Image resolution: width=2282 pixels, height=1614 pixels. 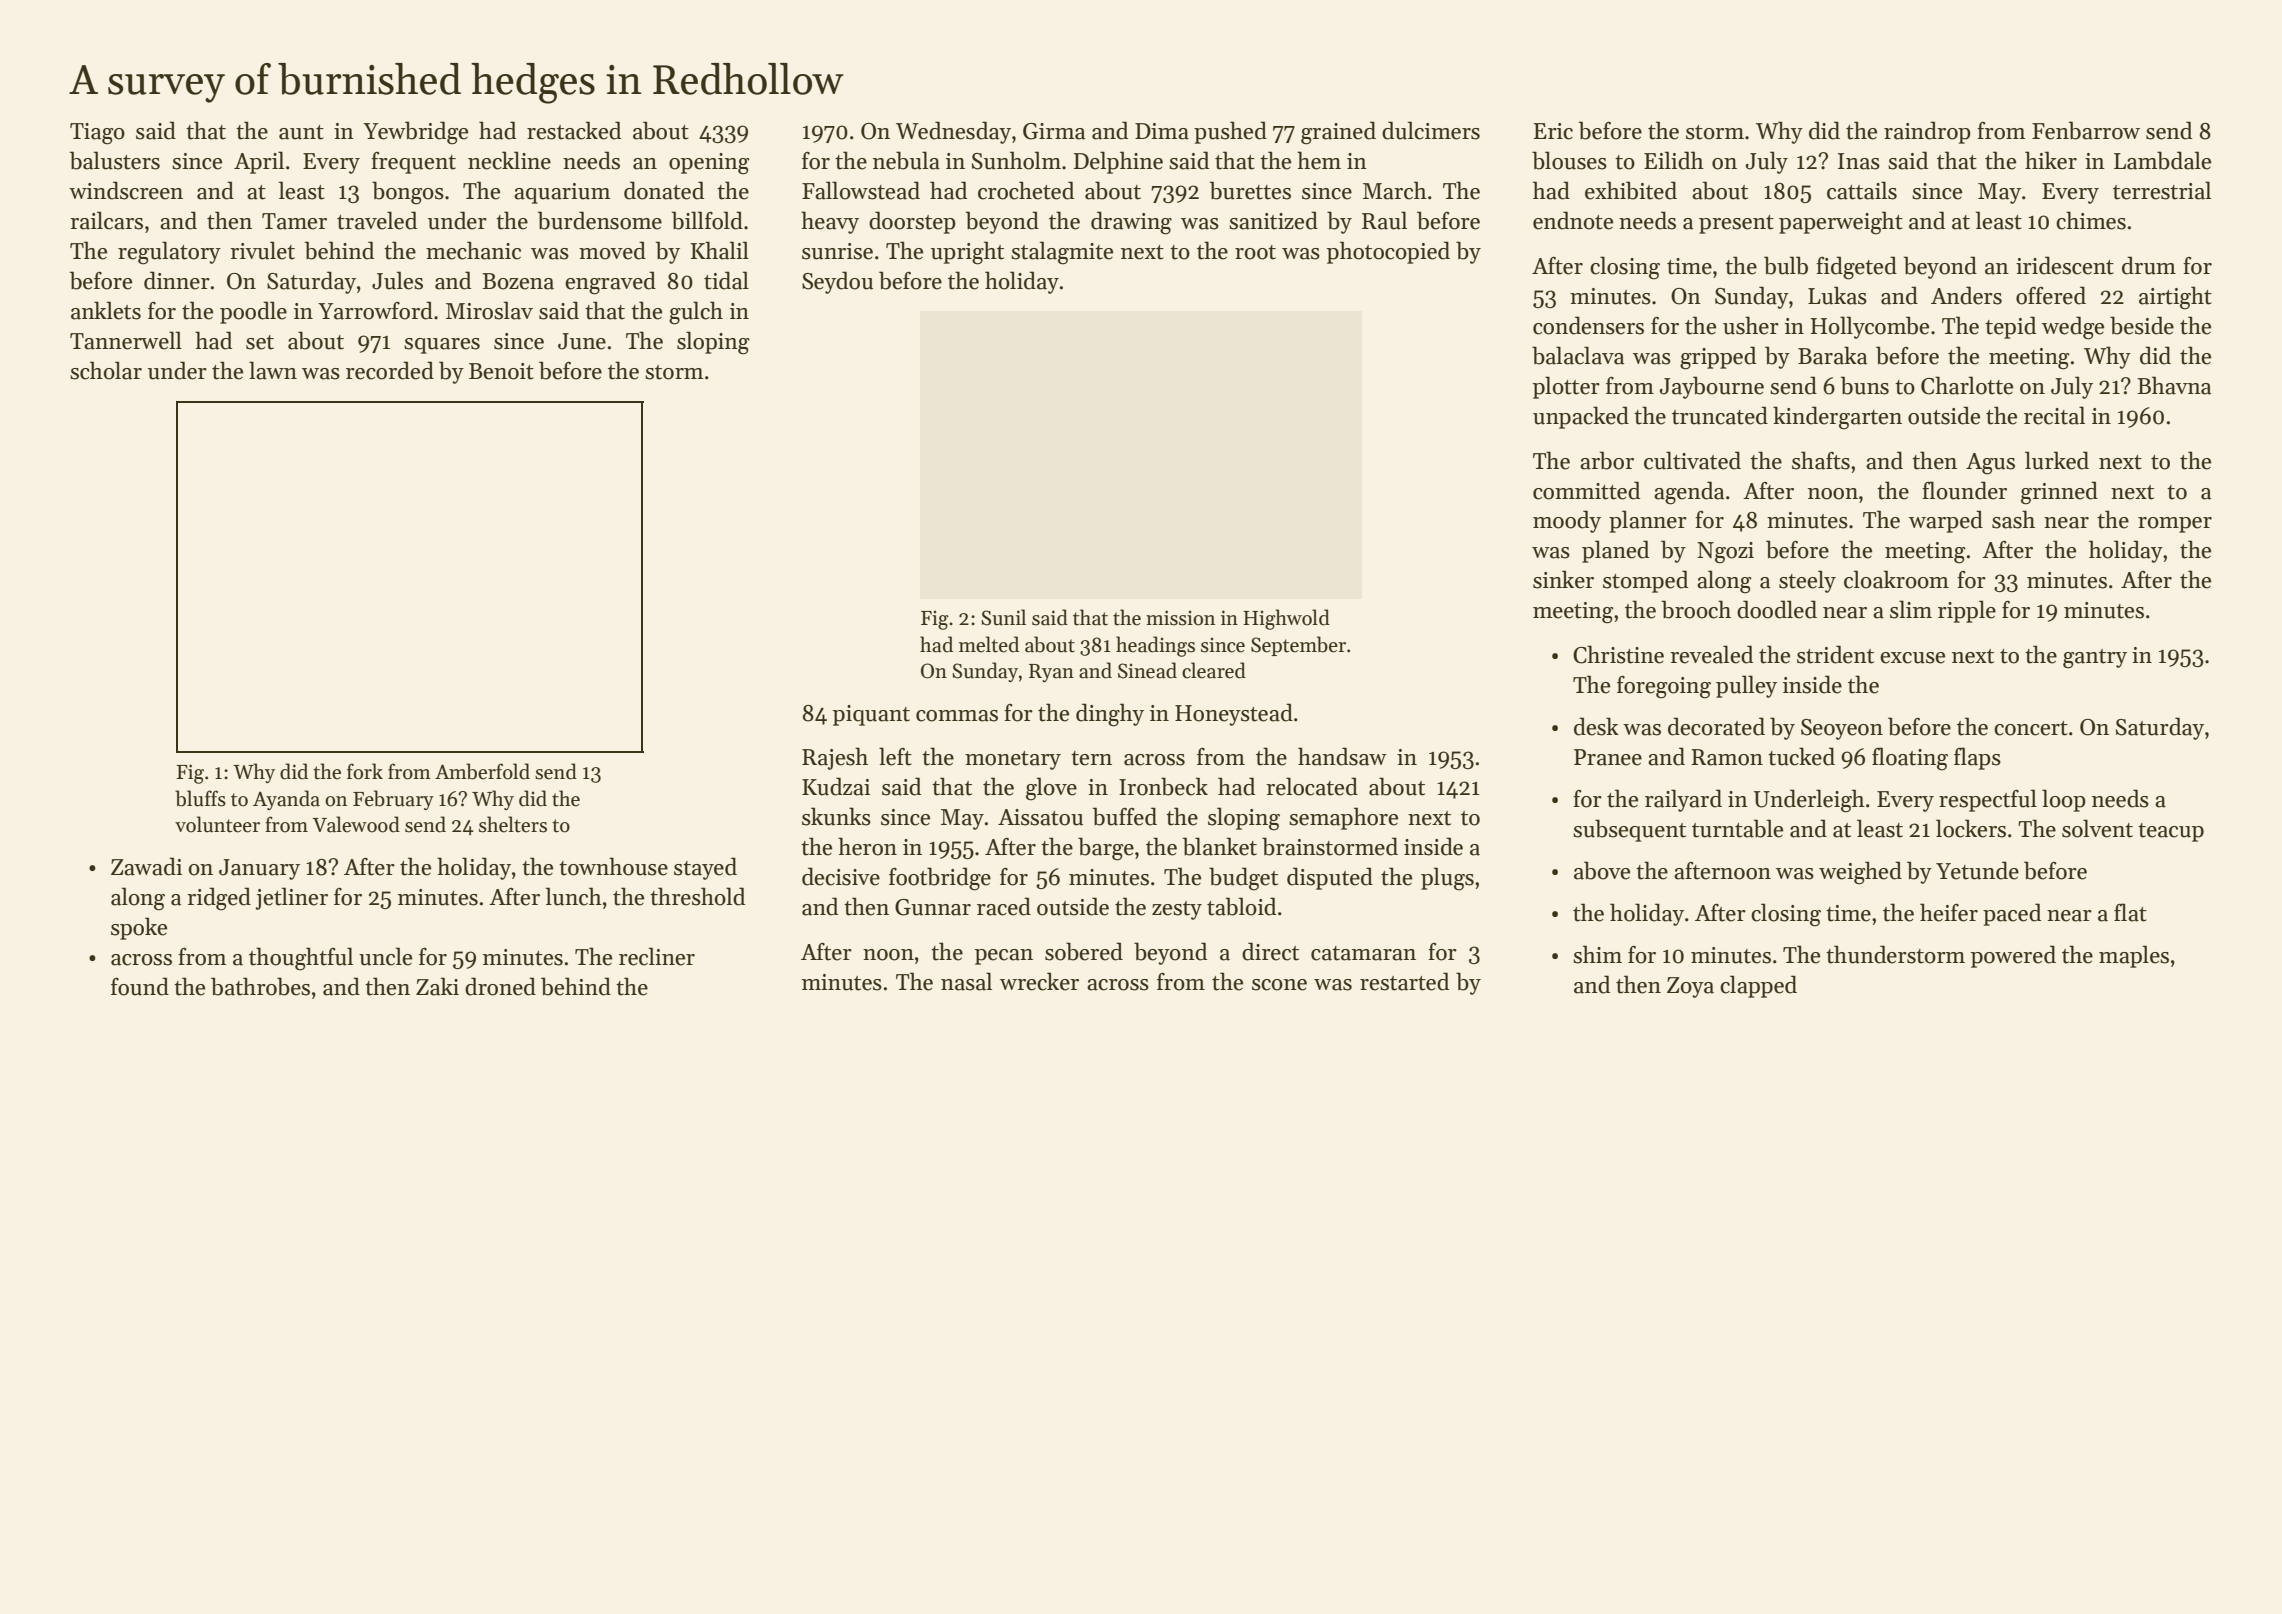 What do you see at coordinates (106, 220) in the document?
I see `railcars` at bounding box center [106, 220].
